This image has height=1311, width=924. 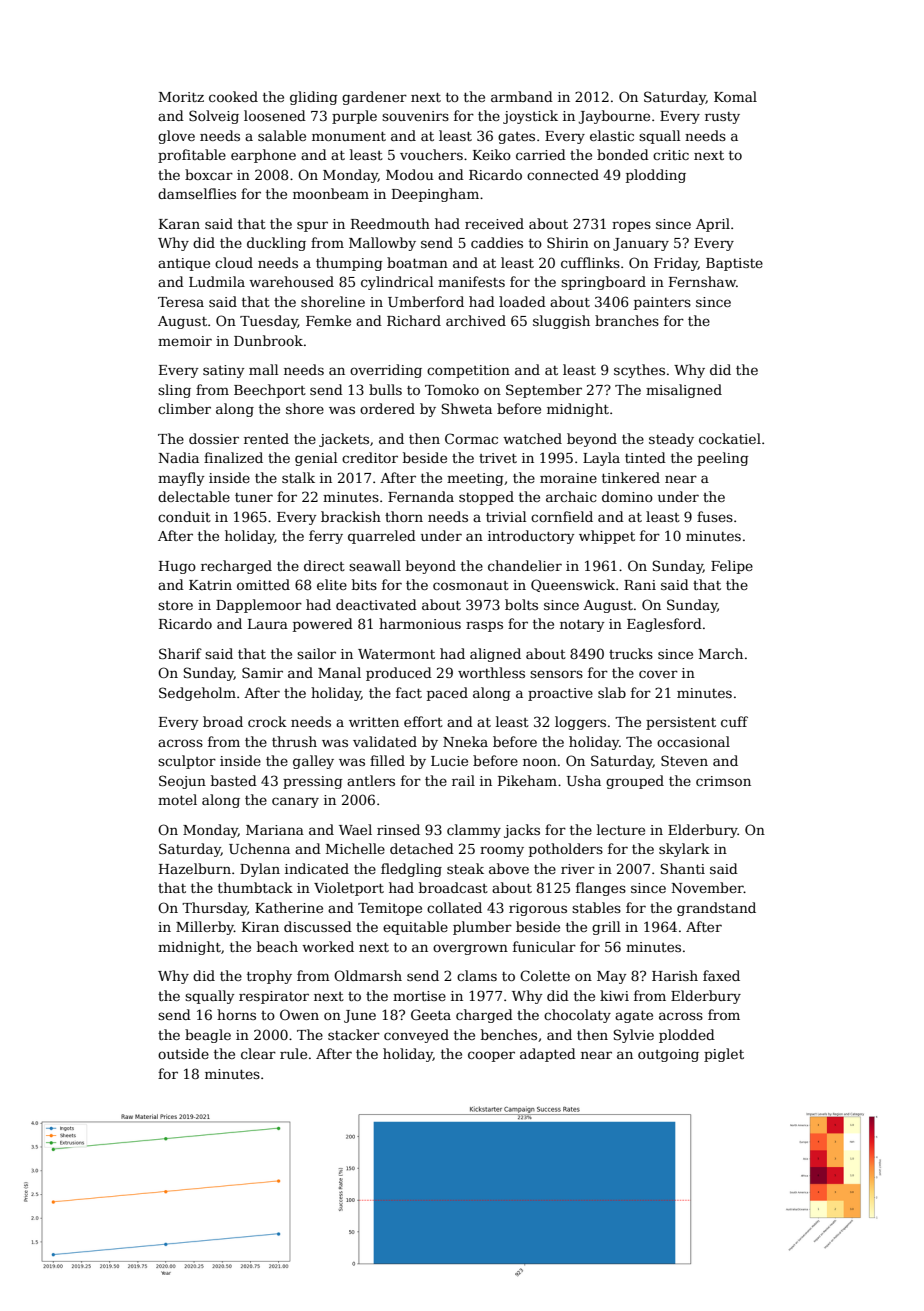 What do you see at coordinates (506, 516) in the image?
I see `trivial` at bounding box center [506, 516].
